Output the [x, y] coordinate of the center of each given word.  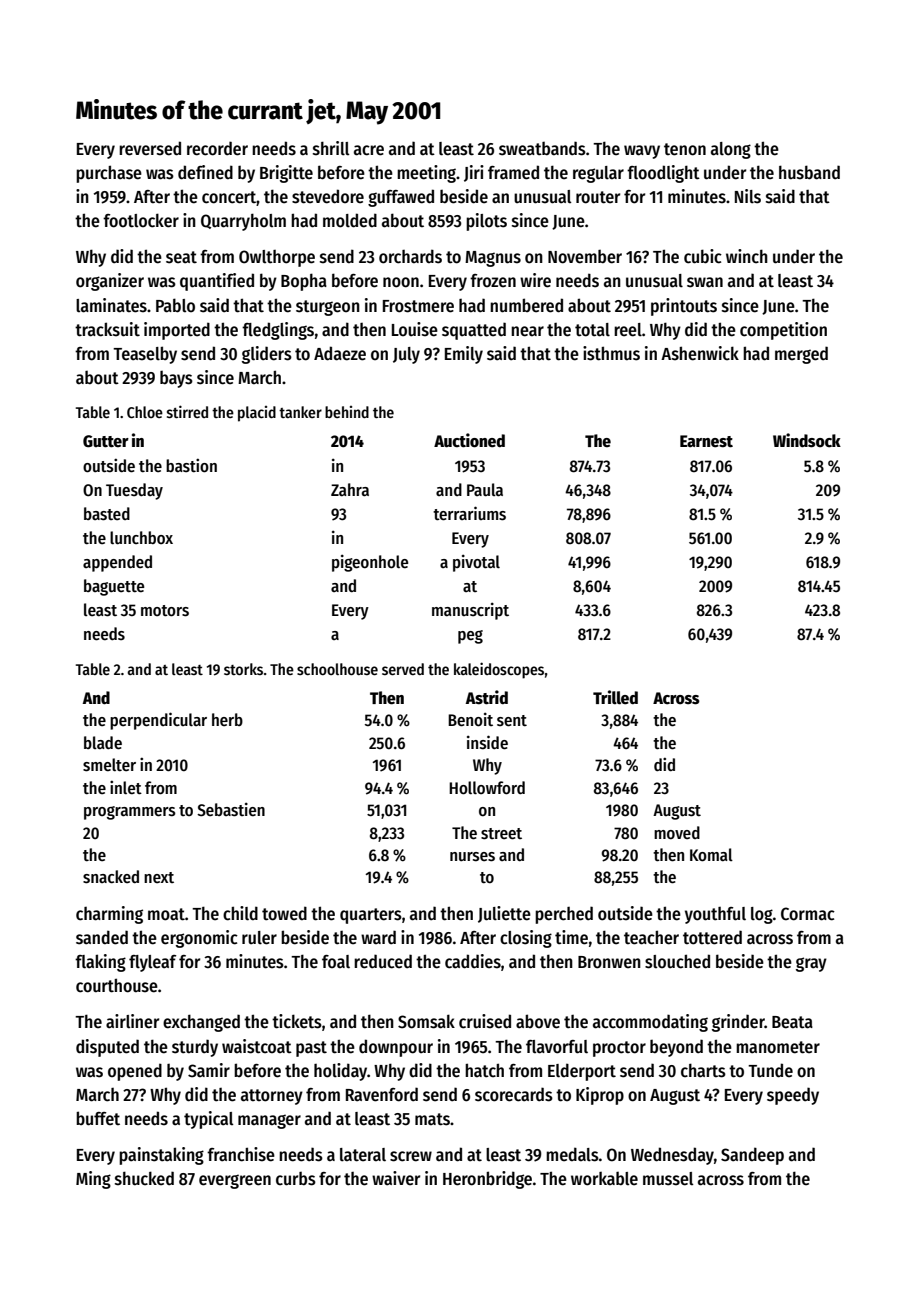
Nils [748, 196]
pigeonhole [370, 563]
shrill [331, 148]
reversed [150, 148]
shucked [144, 1178]
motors [165, 611]
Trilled [615, 697]
